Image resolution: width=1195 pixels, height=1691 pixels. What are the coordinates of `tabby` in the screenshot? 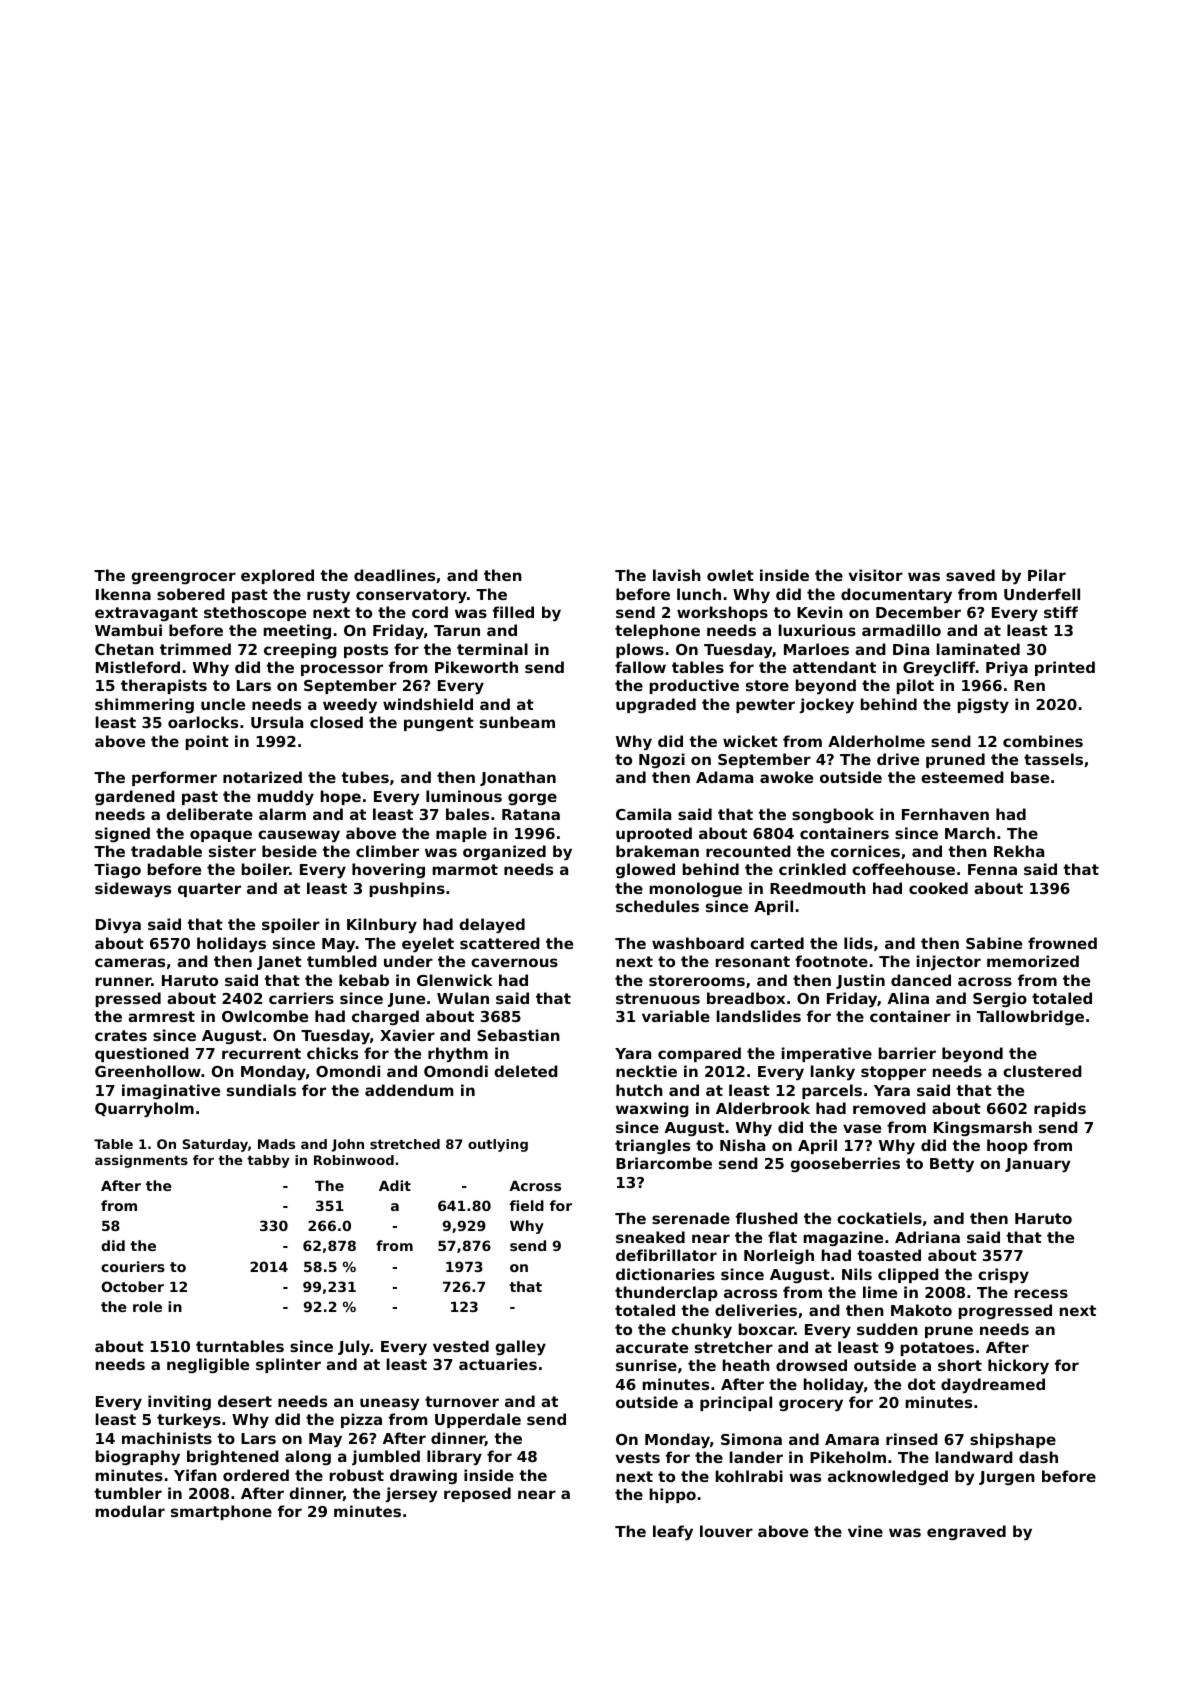 It's located at (268, 1161).
